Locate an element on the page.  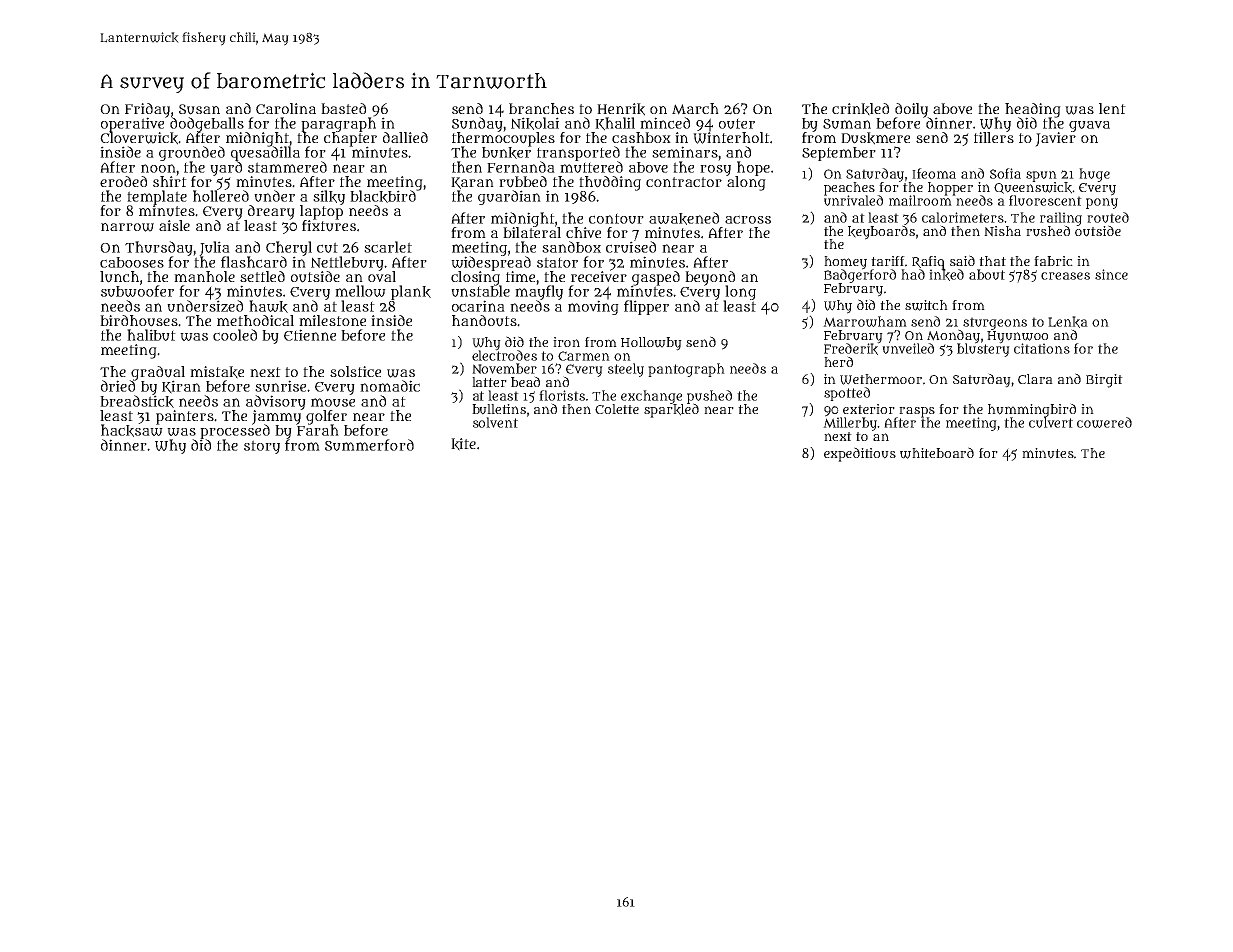
Marrowham is located at coordinates (865, 321).
